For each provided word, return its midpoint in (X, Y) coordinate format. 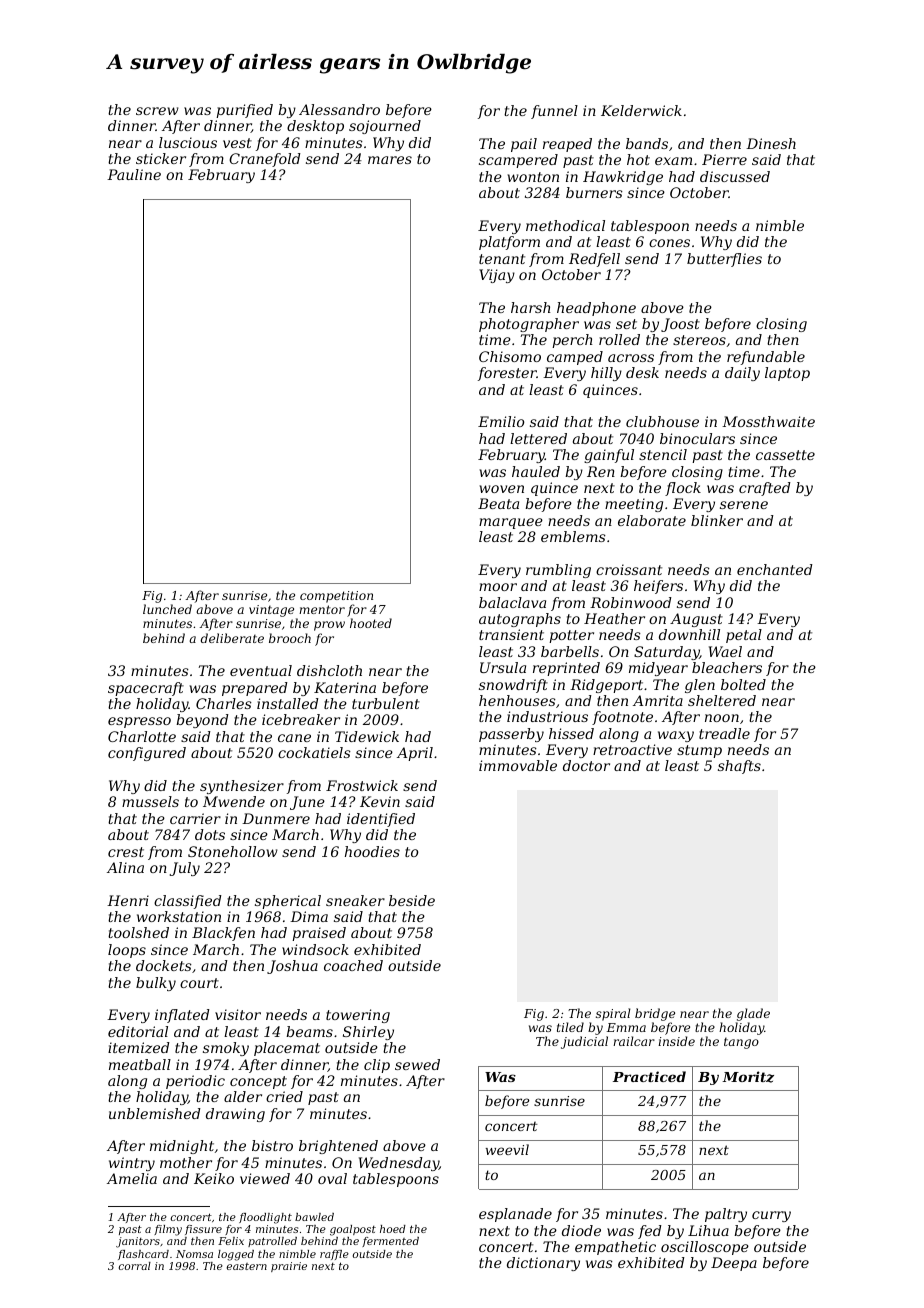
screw (157, 111)
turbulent (386, 703)
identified (381, 820)
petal (744, 636)
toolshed (138, 932)
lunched (167, 609)
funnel (554, 112)
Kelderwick (641, 110)
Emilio (501, 421)
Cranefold (265, 160)
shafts (739, 767)
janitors (138, 1242)
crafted (765, 489)
